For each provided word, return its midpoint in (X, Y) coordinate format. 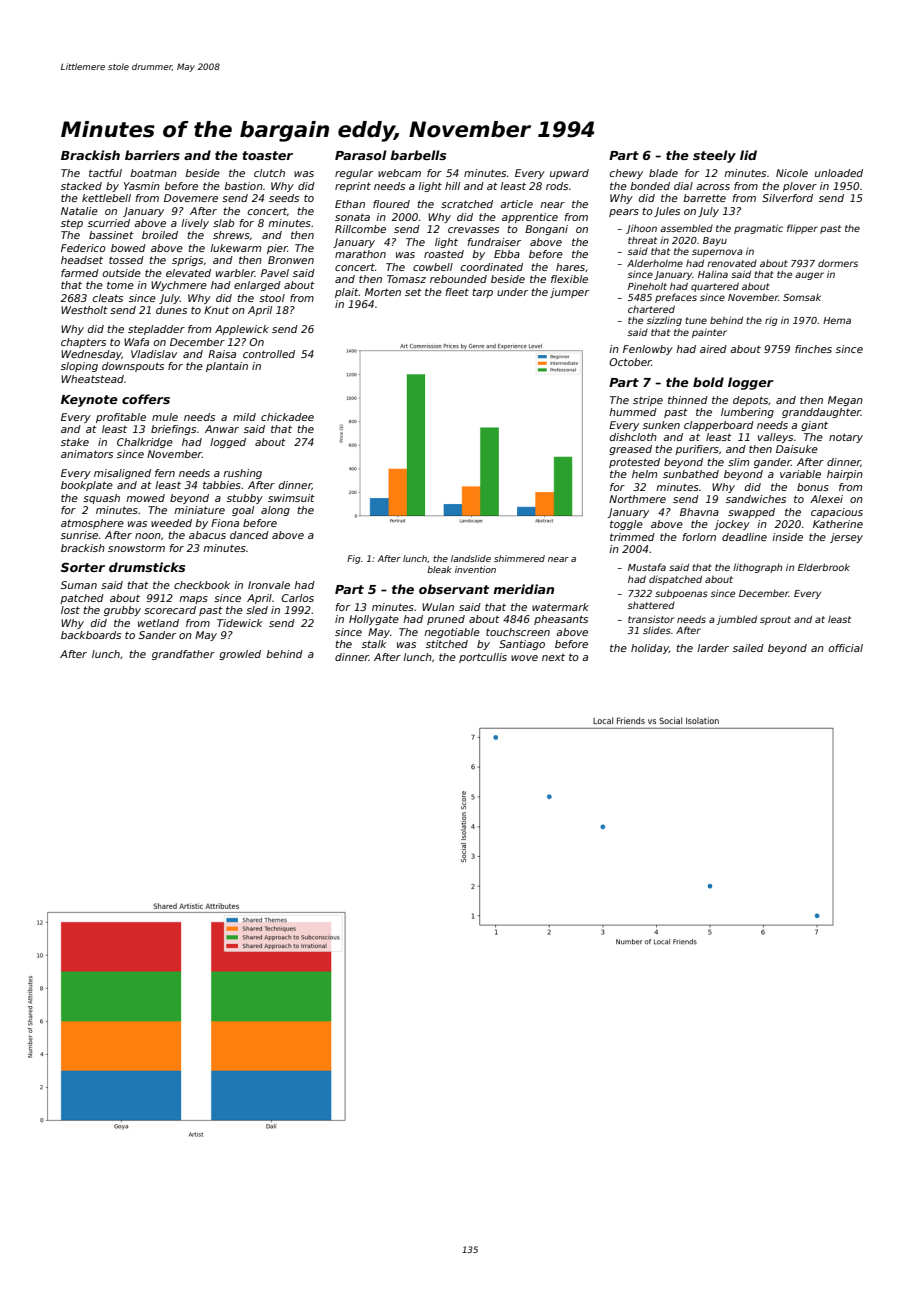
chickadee (287, 417)
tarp (482, 293)
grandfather (183, 655)
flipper (802, 229)
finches (813, 349)
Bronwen (291, 260)
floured (391, 204)
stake (75, 442)
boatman (153, 173)
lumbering (747, 413)
